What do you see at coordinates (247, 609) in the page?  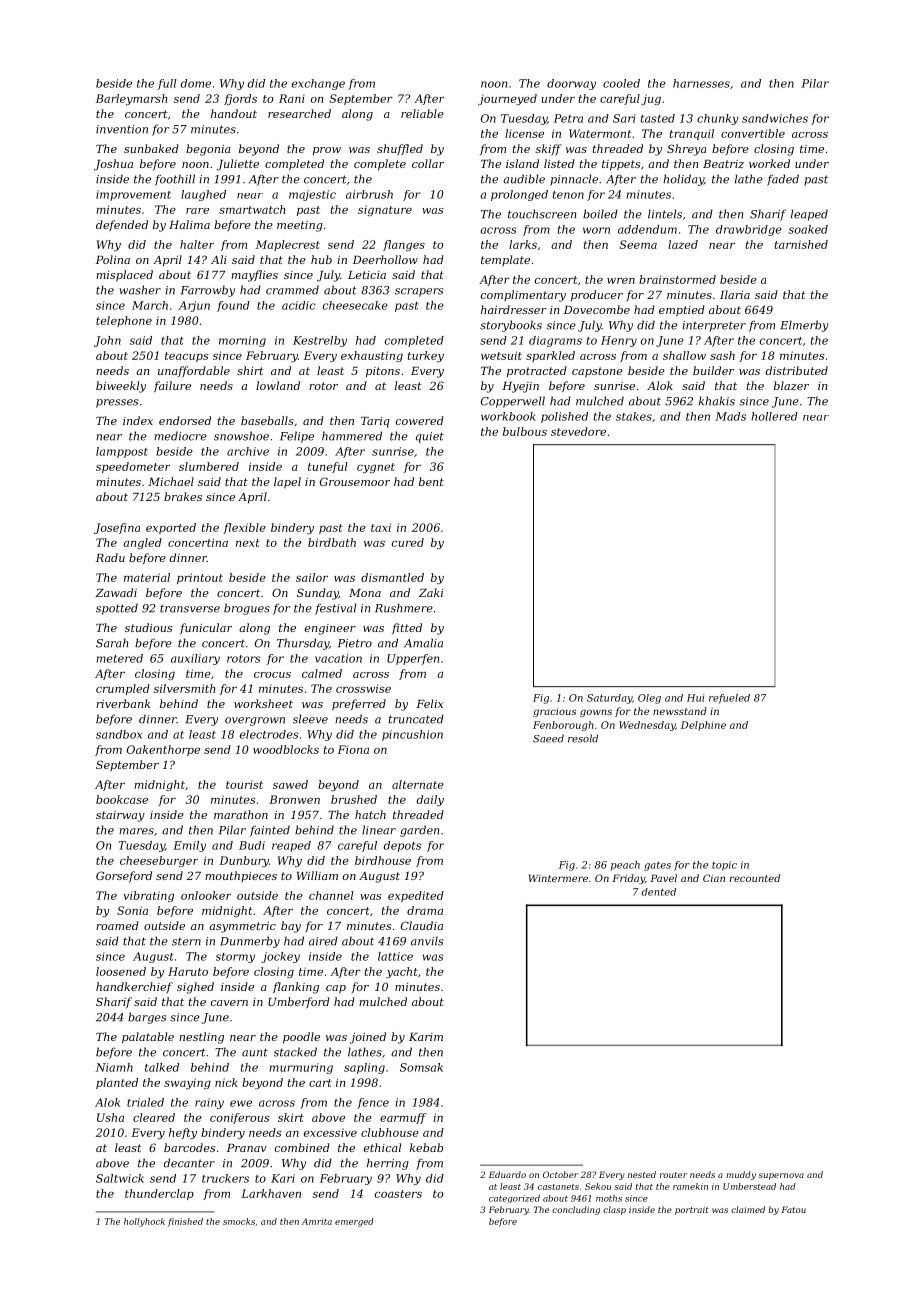 I see `brogues` at bounding box center [247, 609].
